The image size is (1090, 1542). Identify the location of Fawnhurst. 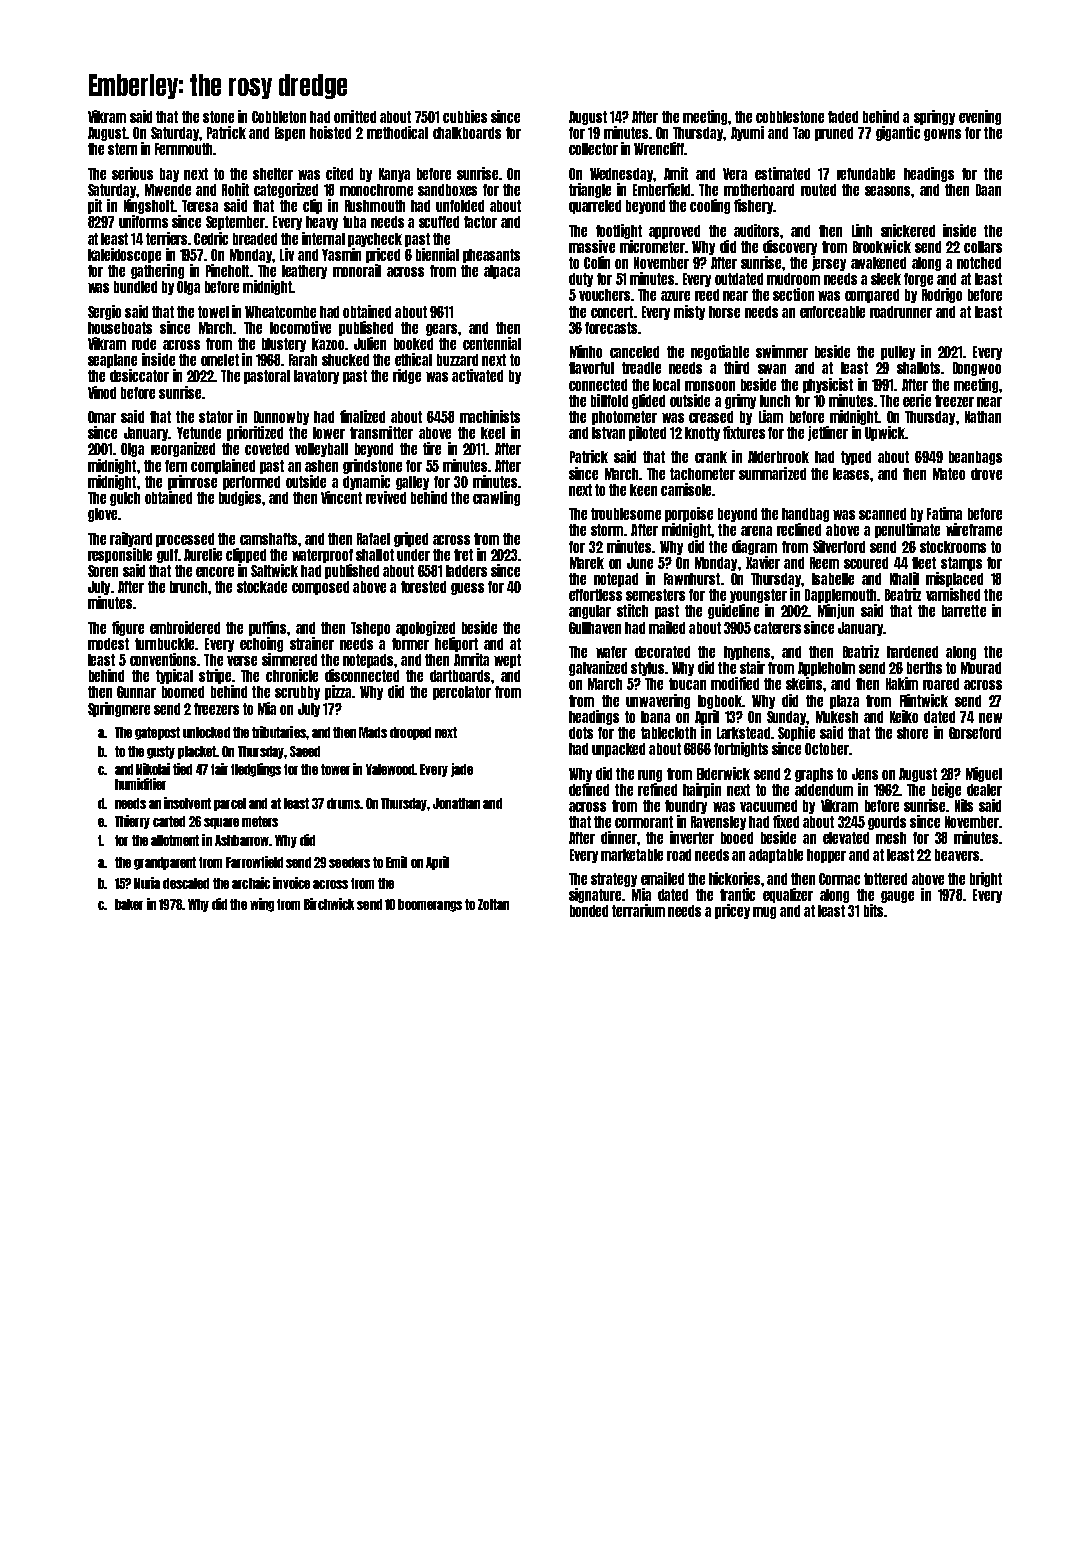
(692, 579).
